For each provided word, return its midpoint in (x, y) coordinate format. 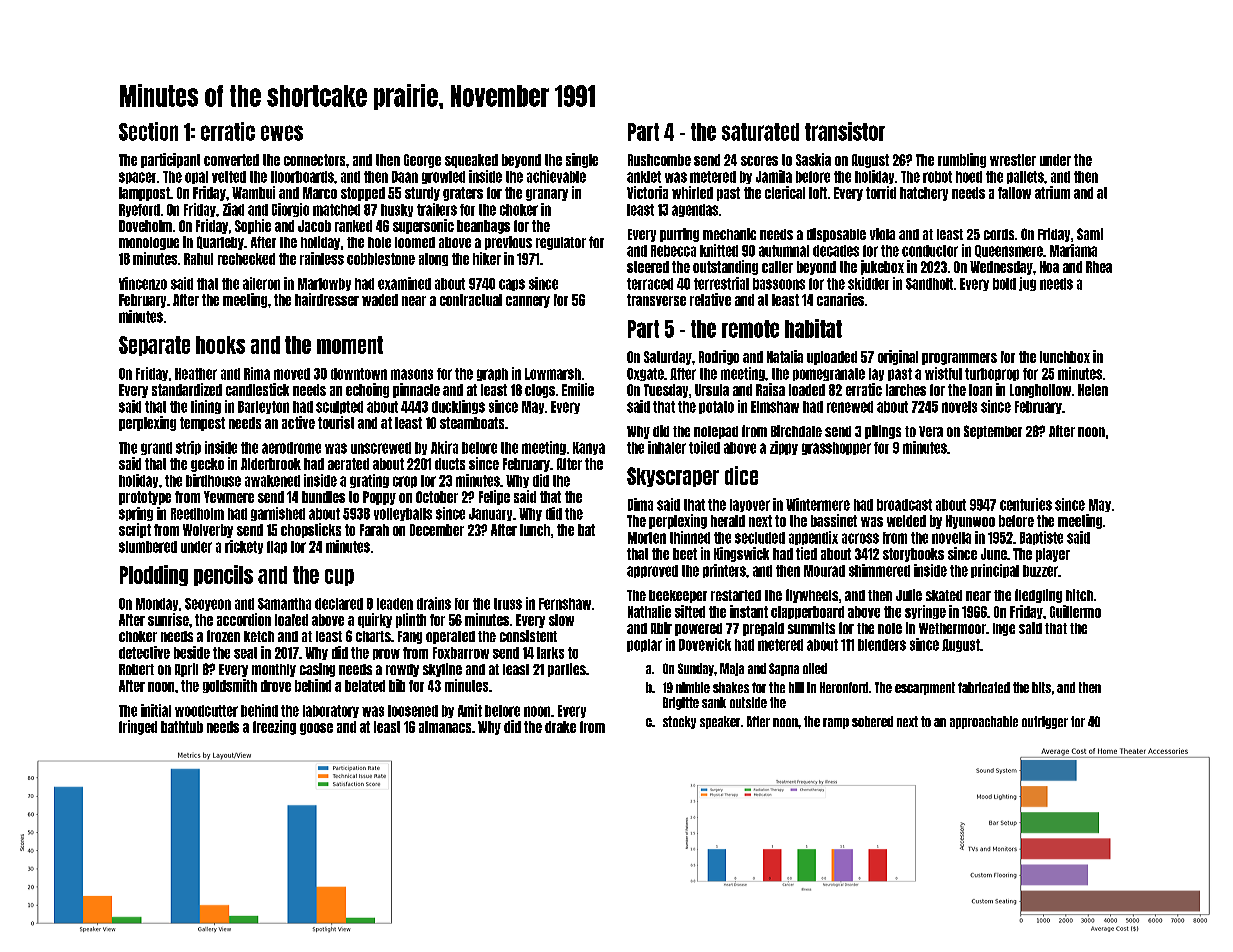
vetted (229, 177)
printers (724, 571)
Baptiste (1041, 538)
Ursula (712, 390)
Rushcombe (659, 160)
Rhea (1099, 267)
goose (316, 729)
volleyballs (403, 514)
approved (652, 571)
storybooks (913, 555)
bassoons (779, 284)
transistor (845, 131)
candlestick (257, 389)
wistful (943, 373)
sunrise (168, 619)
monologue (149, 243)
